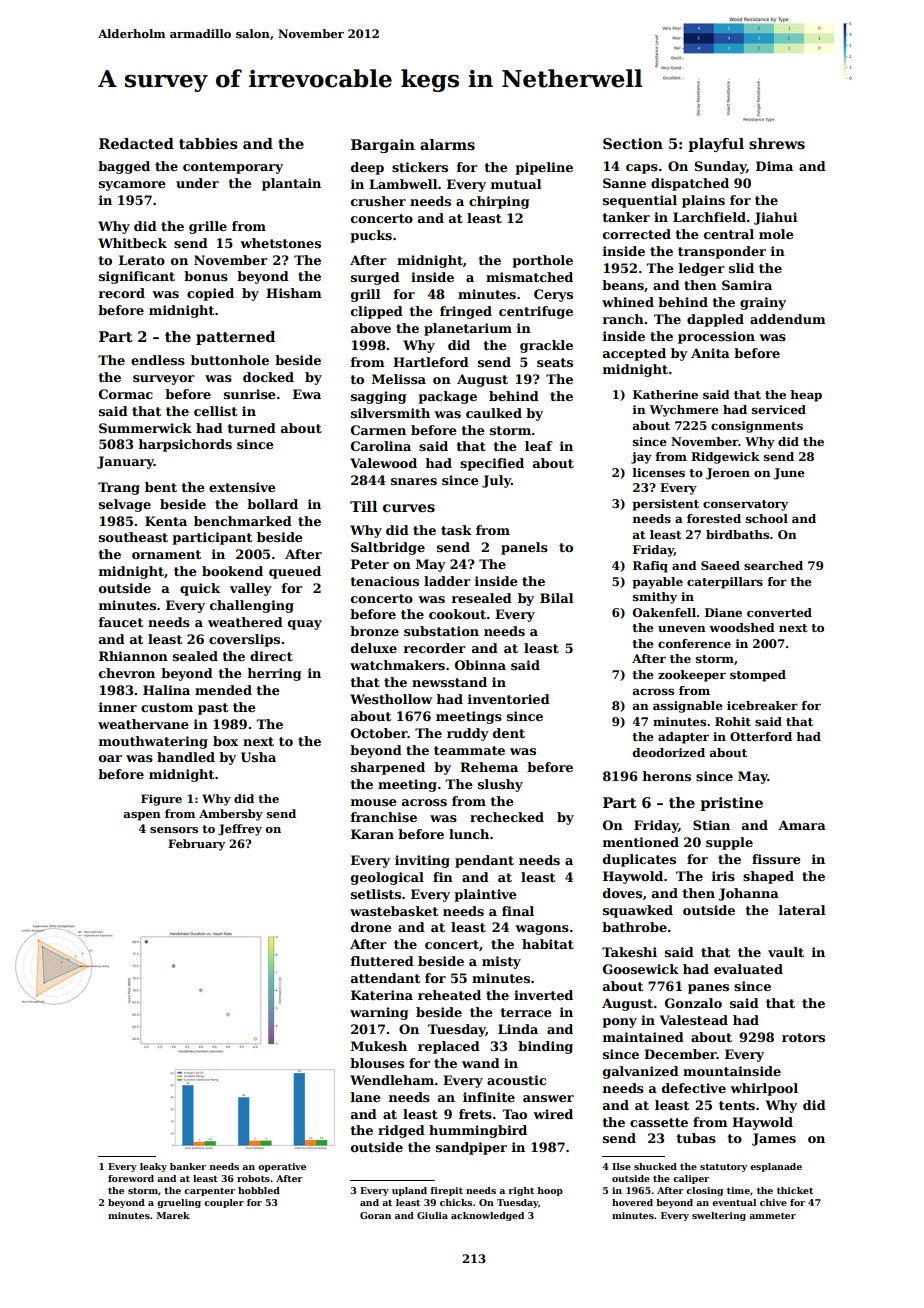 The width and height of the screenshot is (924, 1308). Describe the element at coordinates (628, 302) in the screenshot. I see `whined` at that location.
